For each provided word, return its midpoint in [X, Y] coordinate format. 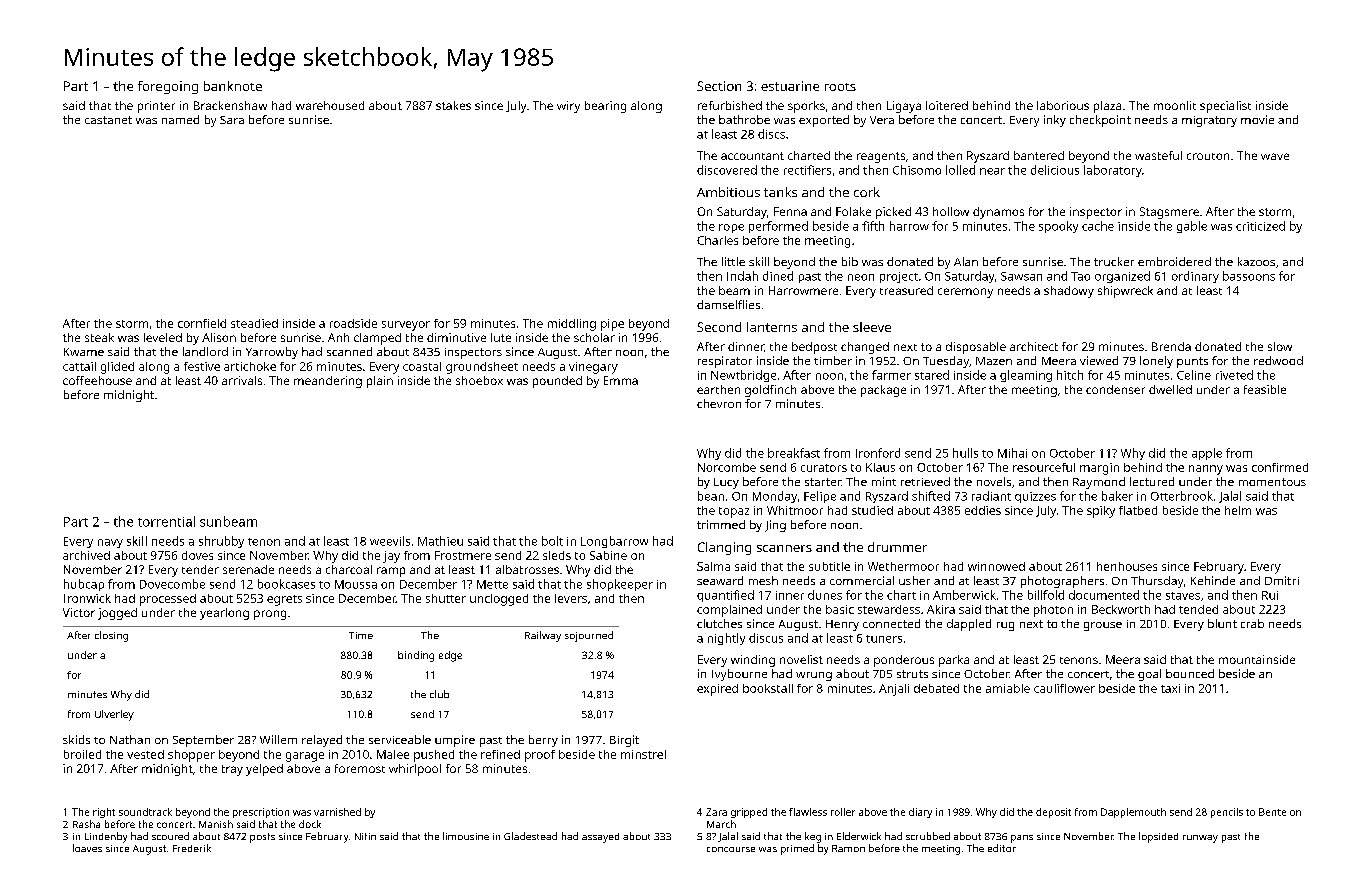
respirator [725, 362]
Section [719, 86]
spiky [1101, 512]
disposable [976, 348]
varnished [337, 812]
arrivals [242, 380]
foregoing [168, 87]
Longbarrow [614, 542]
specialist [1225, 107]
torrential [166, 521]
